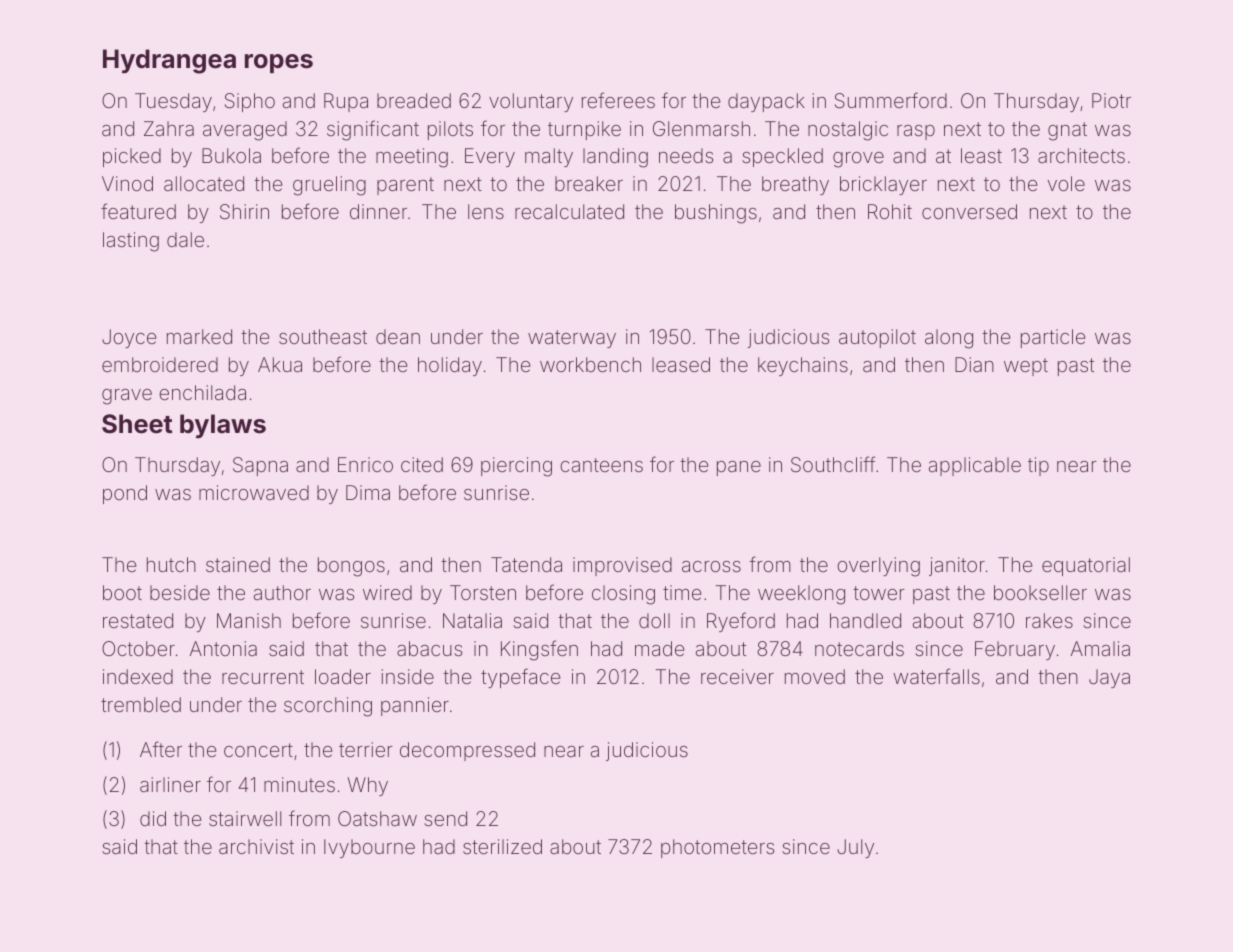  Describe the element at coordinates (855, 848) in the page. I see `July` at that location.
